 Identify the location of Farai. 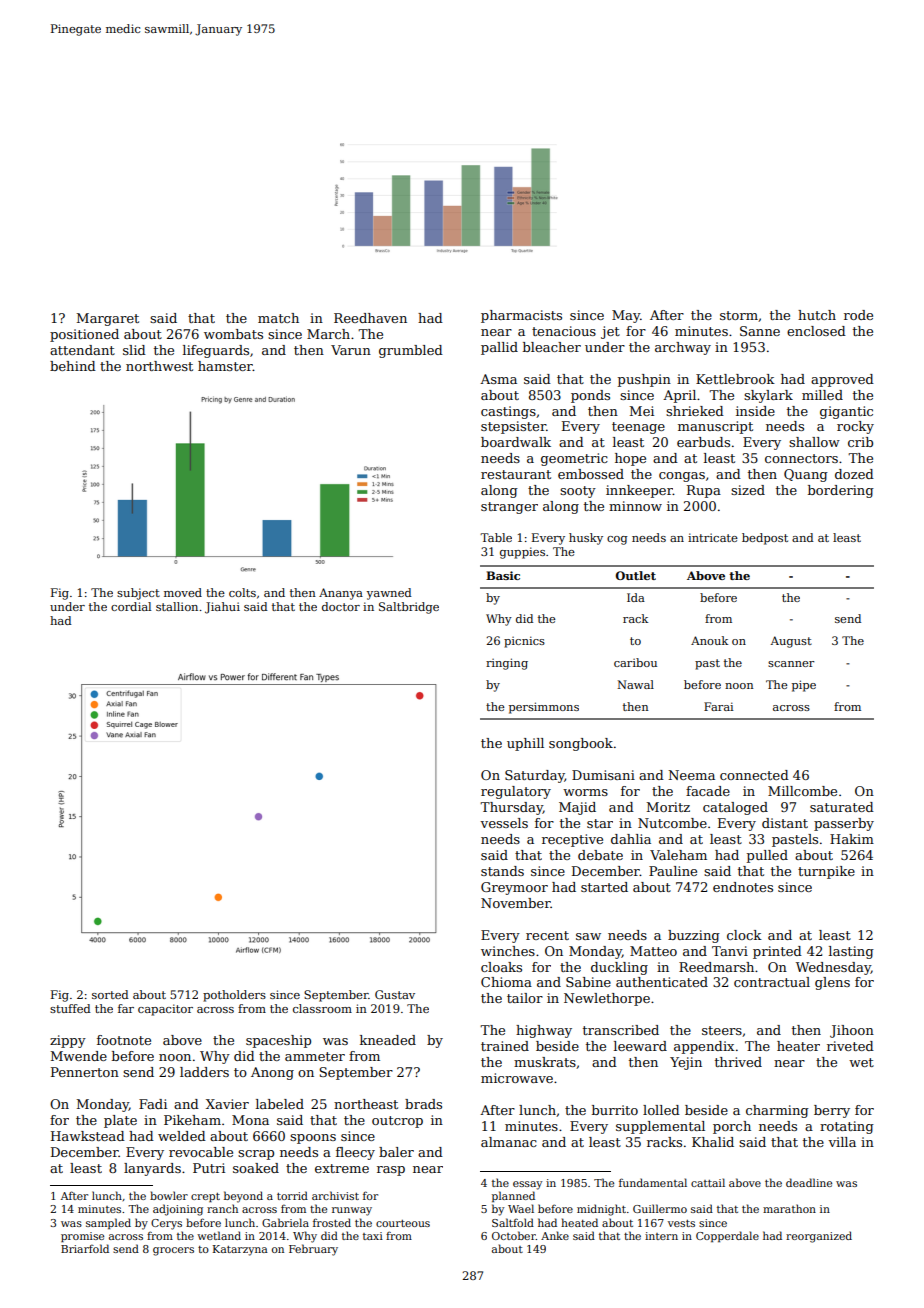
(718, 706).
